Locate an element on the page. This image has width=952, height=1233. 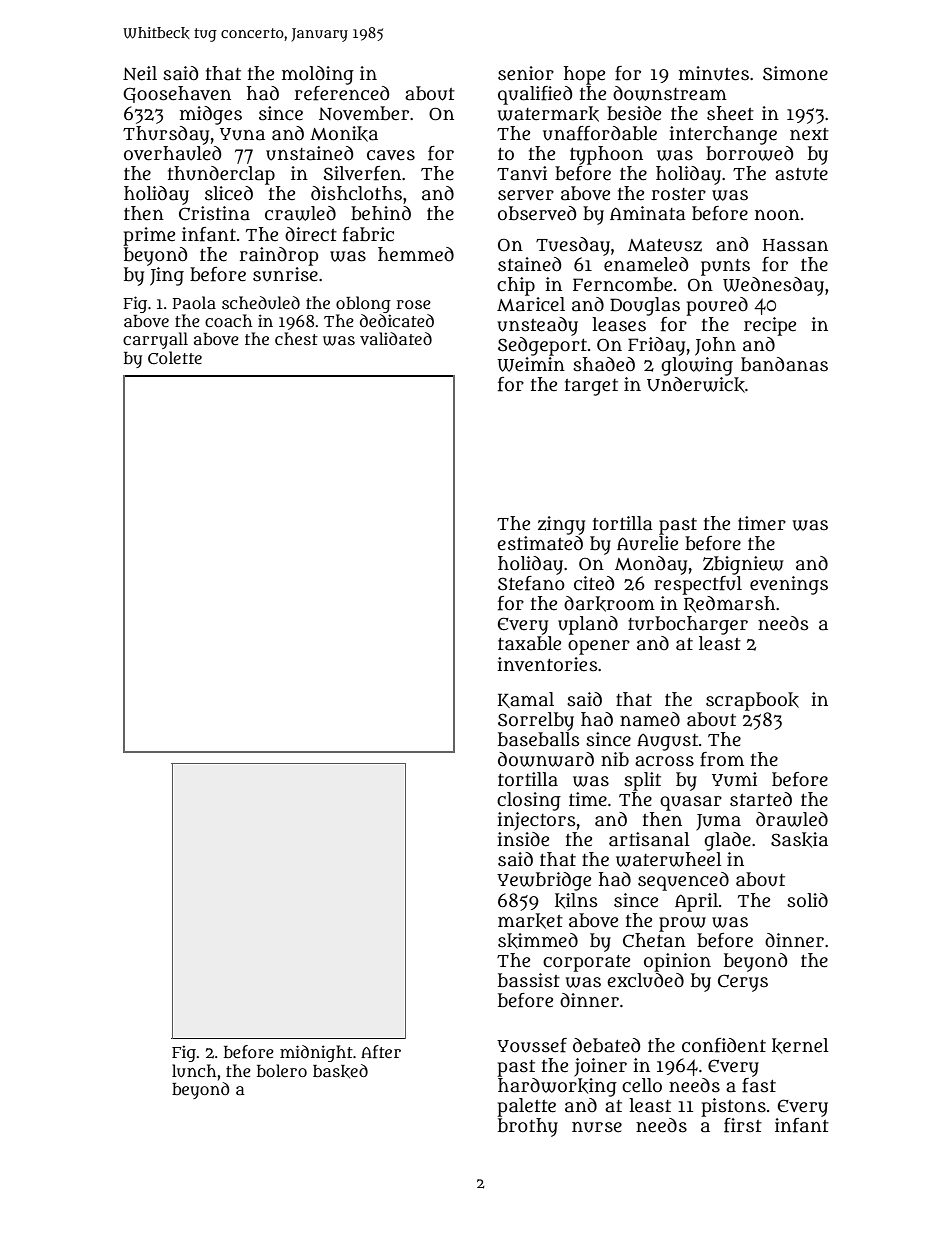
John is located at coordinates (715, 346).
